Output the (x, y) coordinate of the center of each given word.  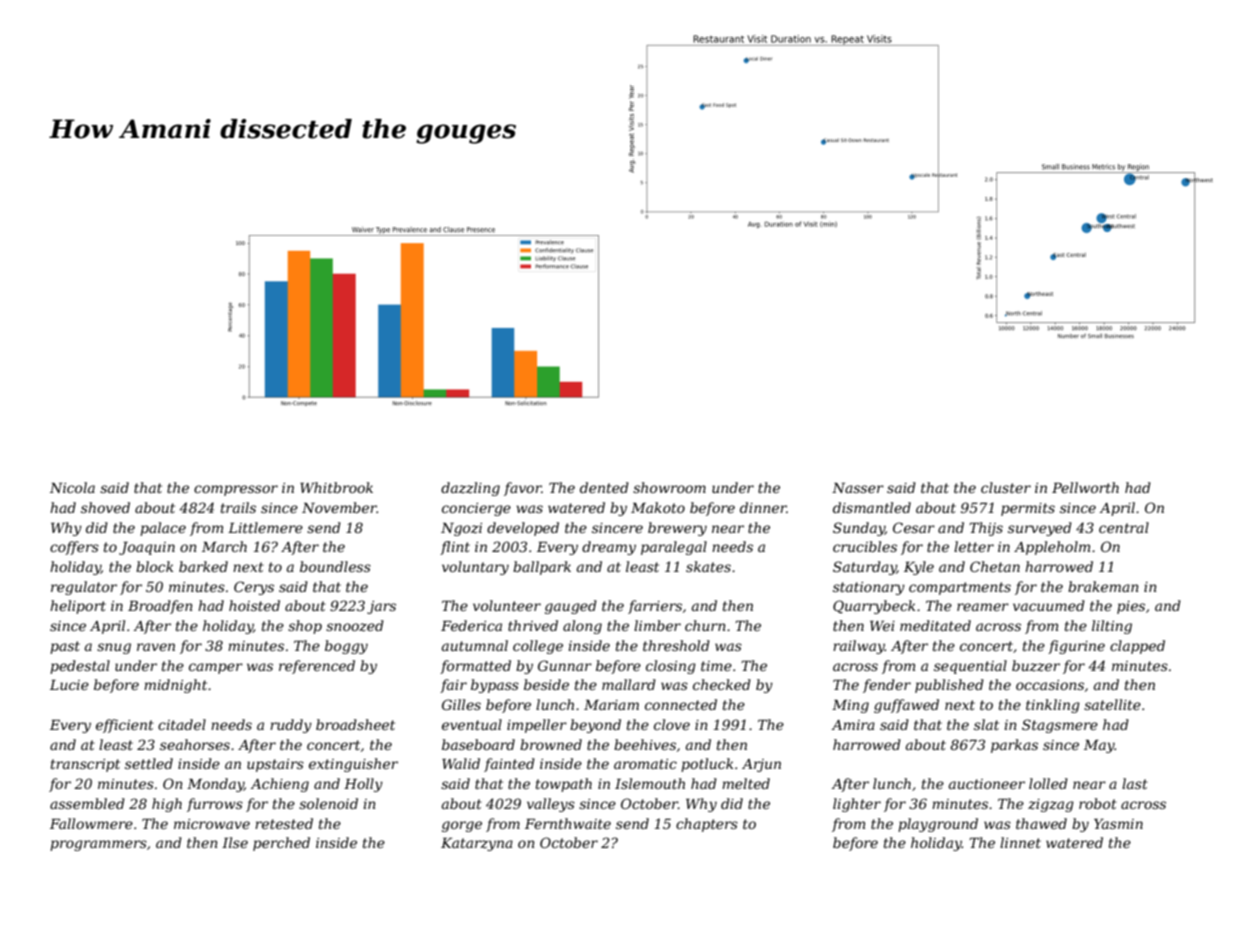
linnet (1020, 842)
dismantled (872, 507)
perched (281, 844)
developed (523, 529)
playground (938, 825)
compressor (236, 490)
